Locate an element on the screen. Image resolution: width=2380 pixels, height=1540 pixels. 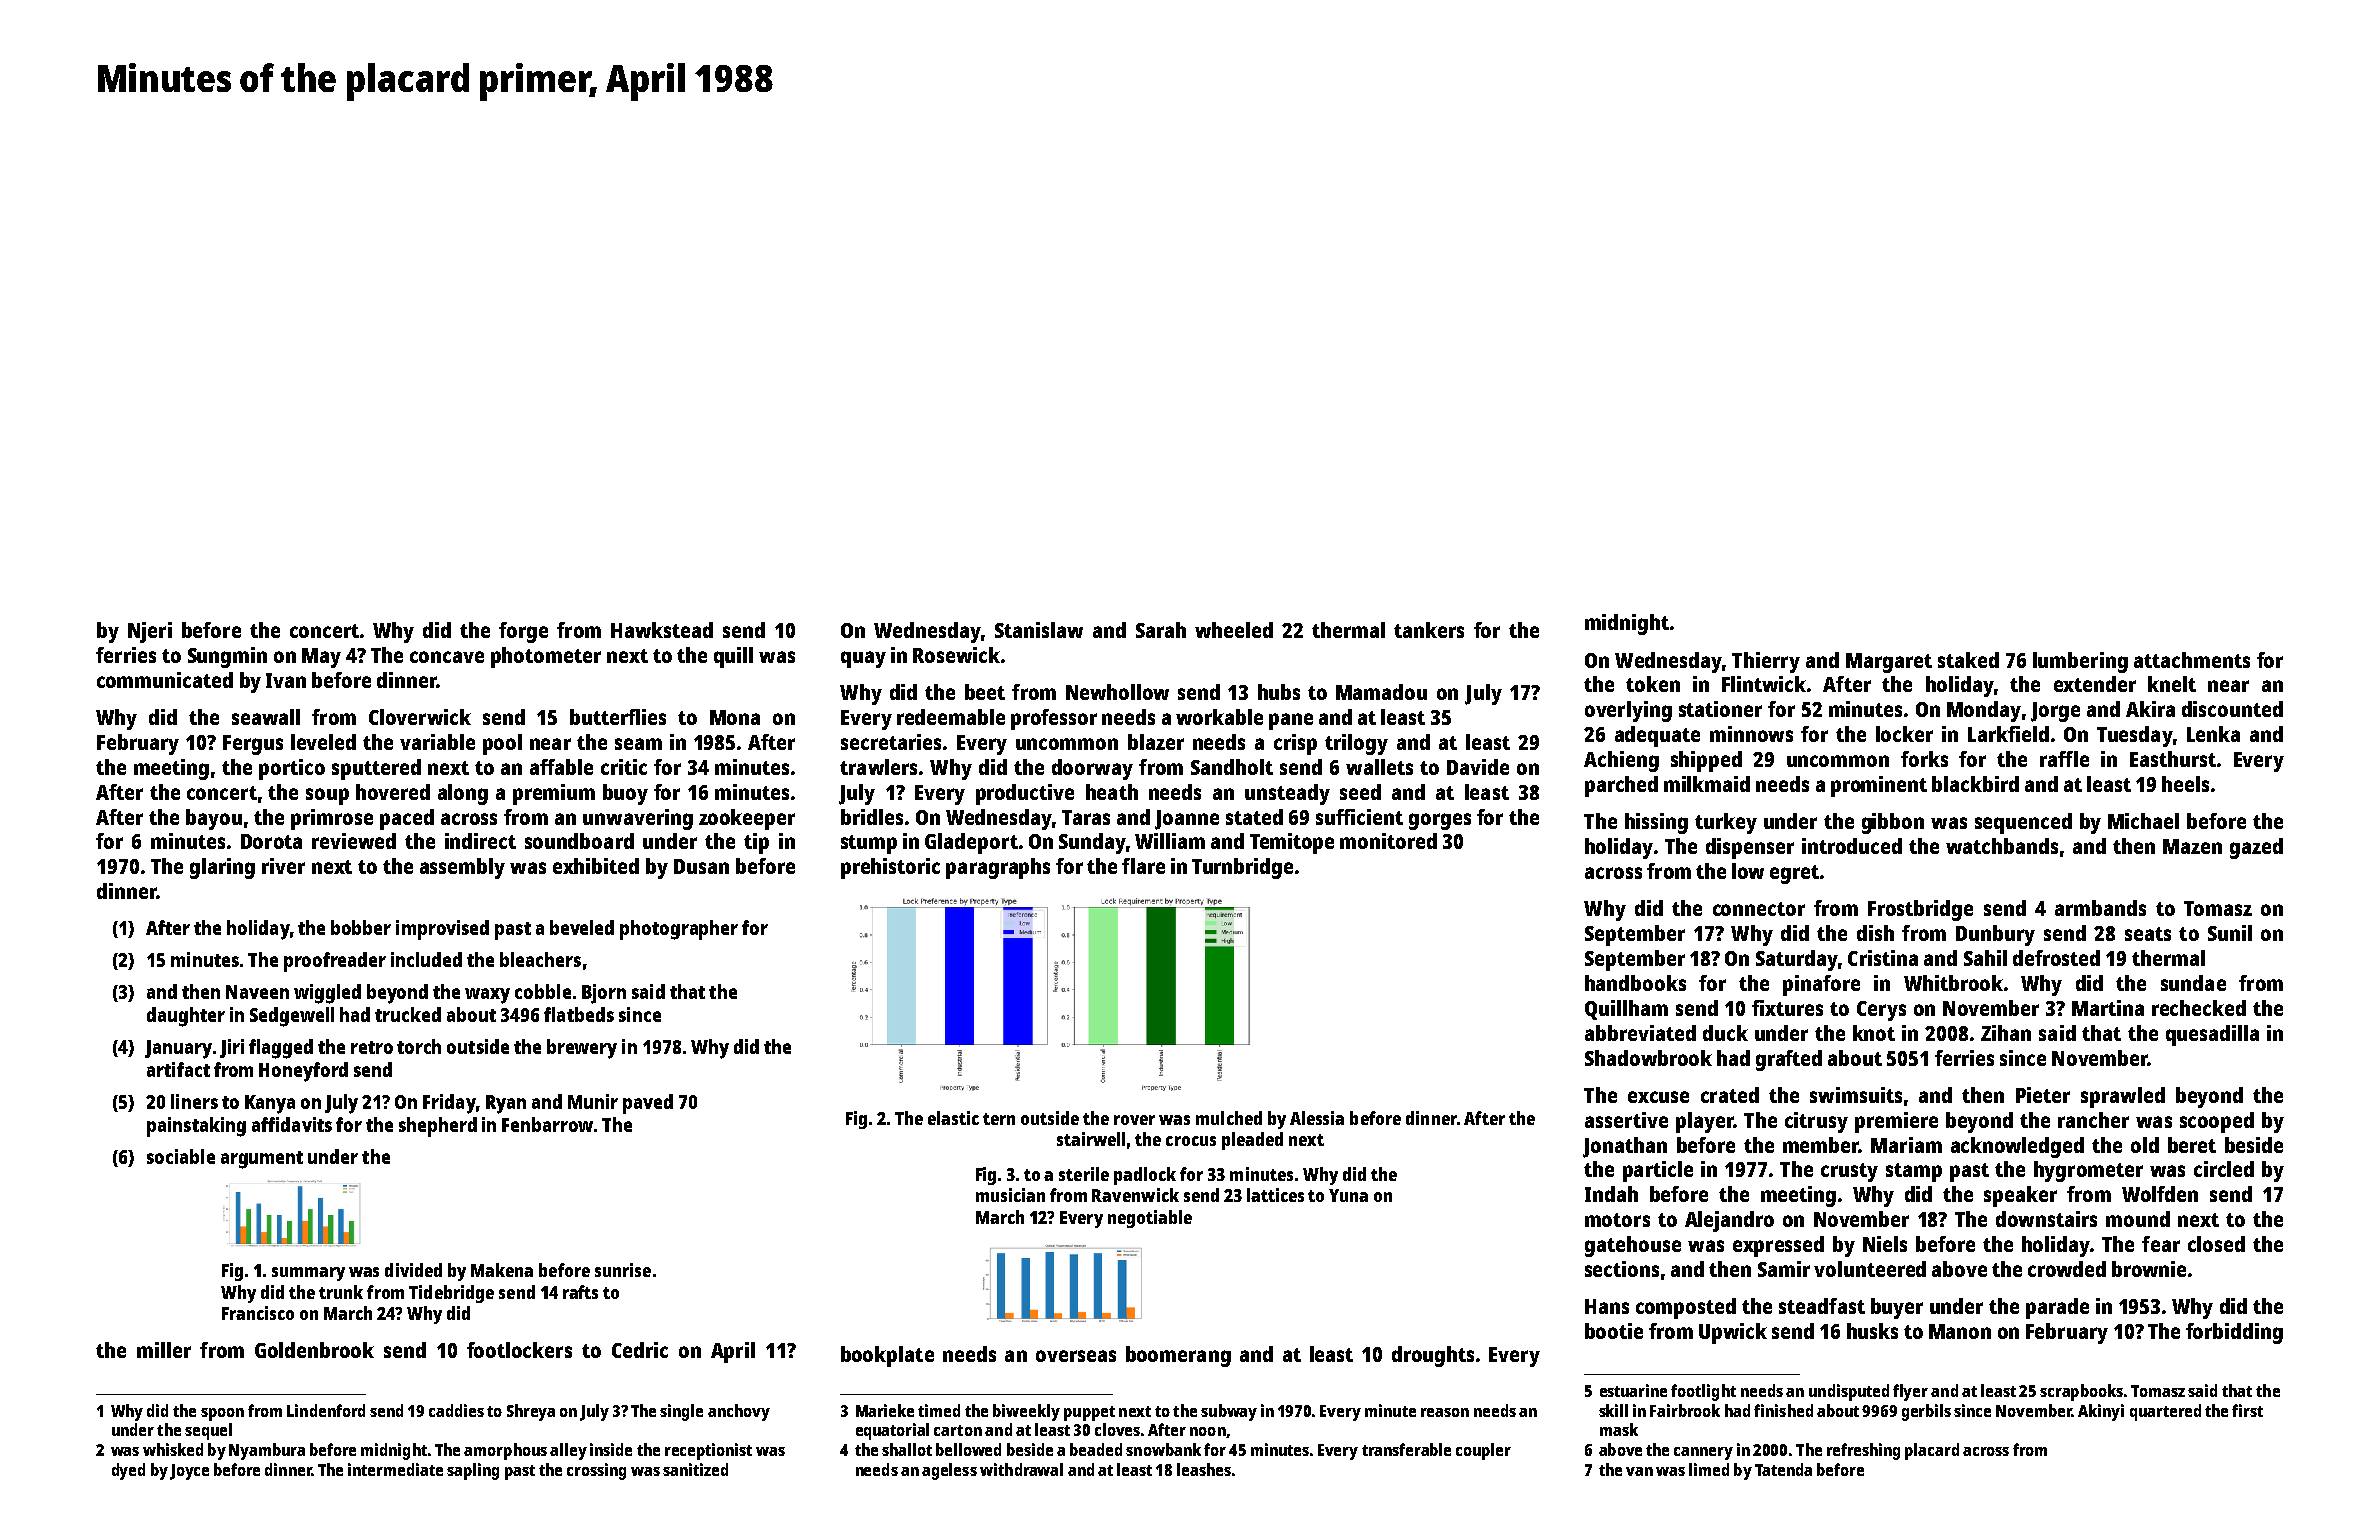
wallets is located at coordinates (1379, 767).
